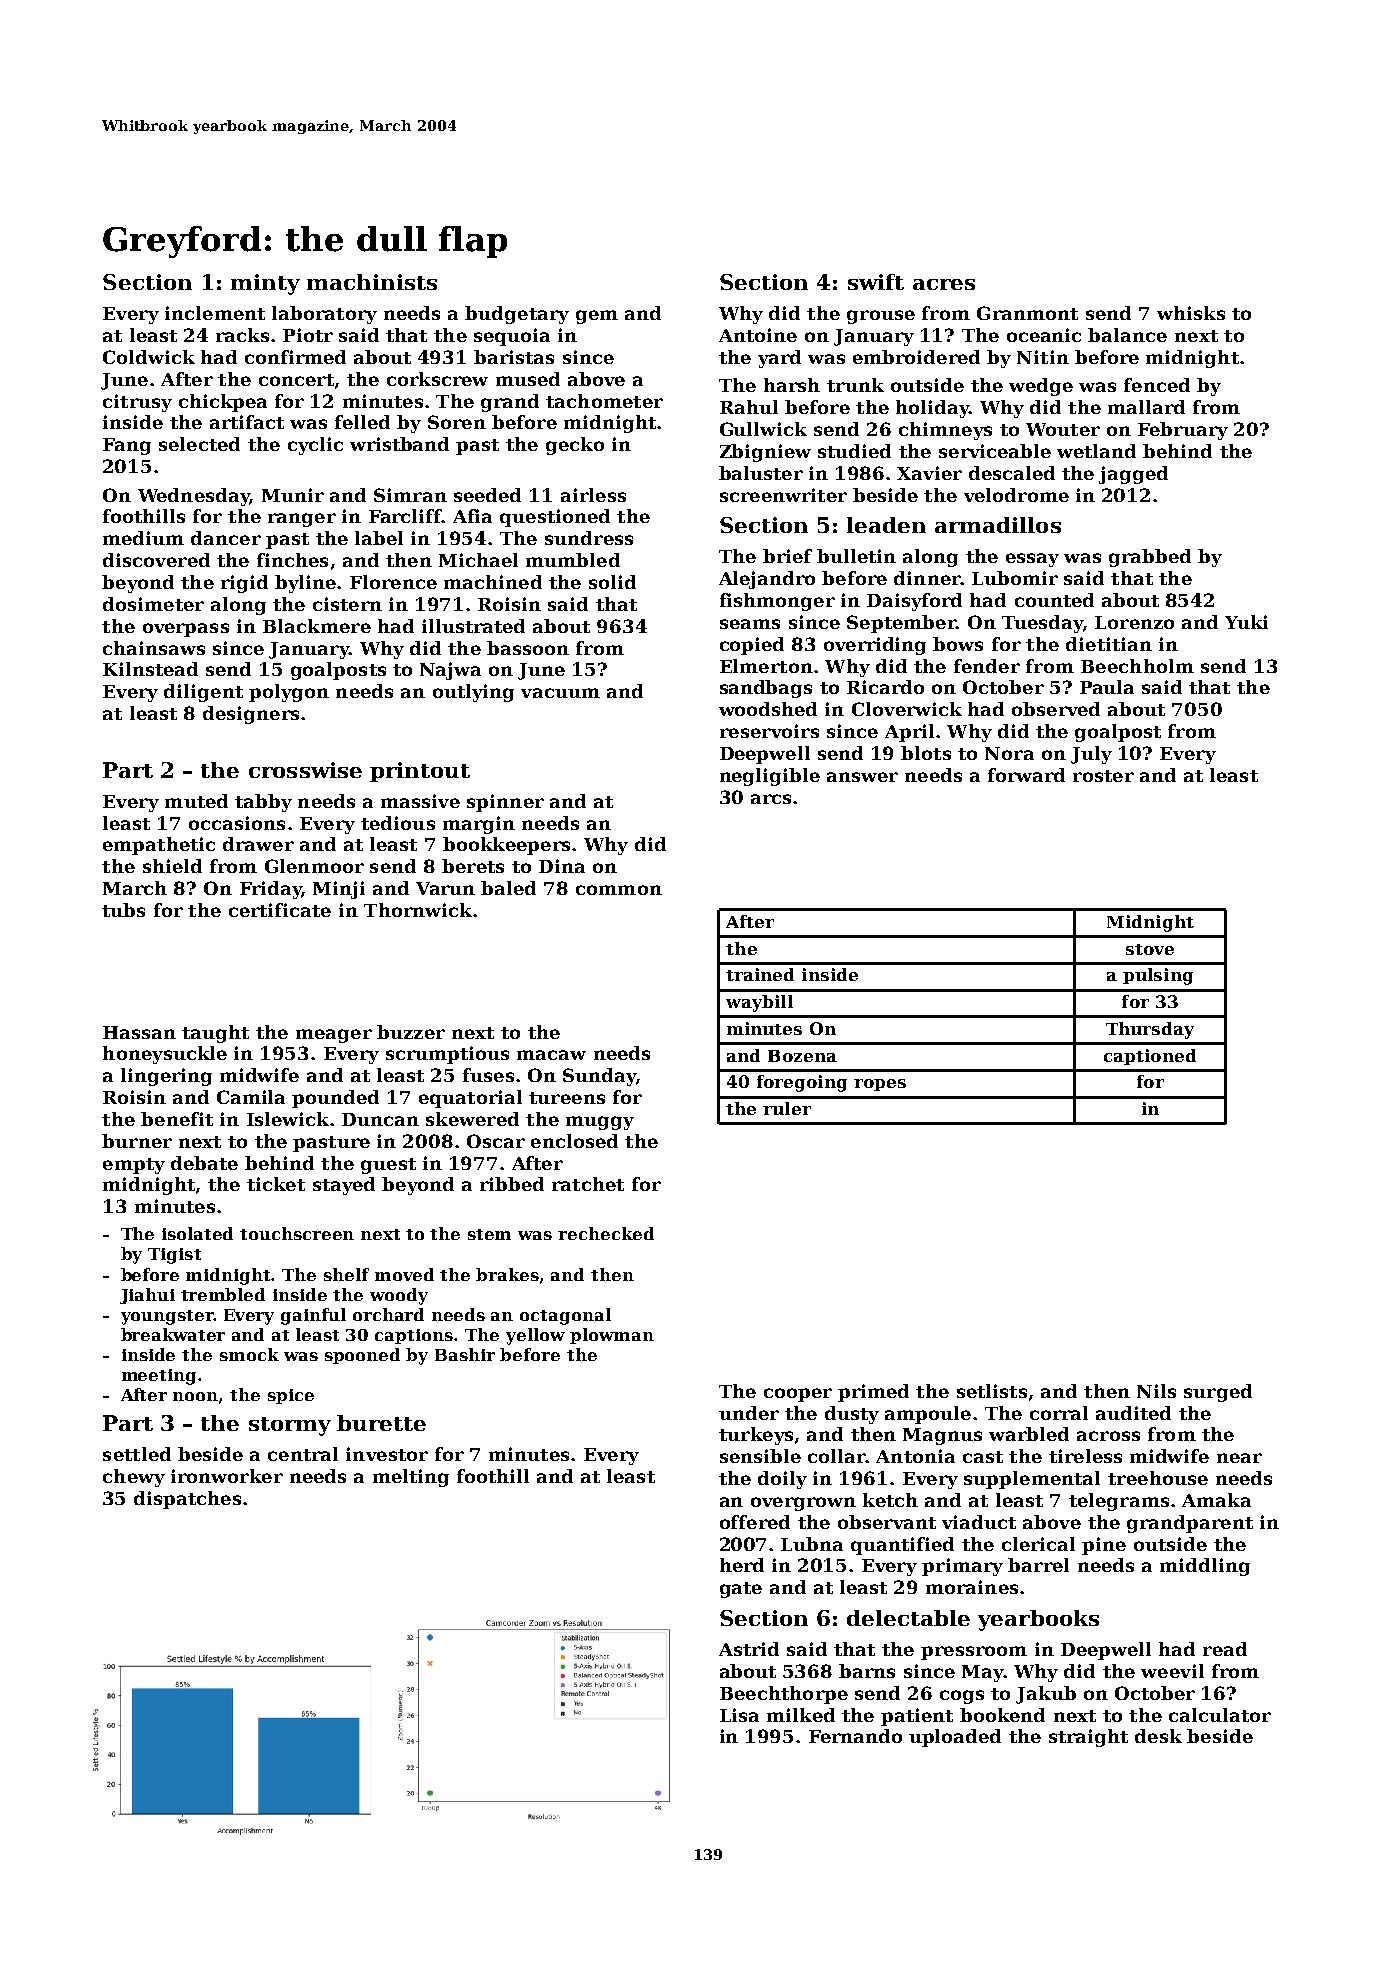 The width and height of the screenshot is (1386, 1969). Describe the element at coordinates (187, 1500) in the screenshot. I see `dispatches` at that location.
